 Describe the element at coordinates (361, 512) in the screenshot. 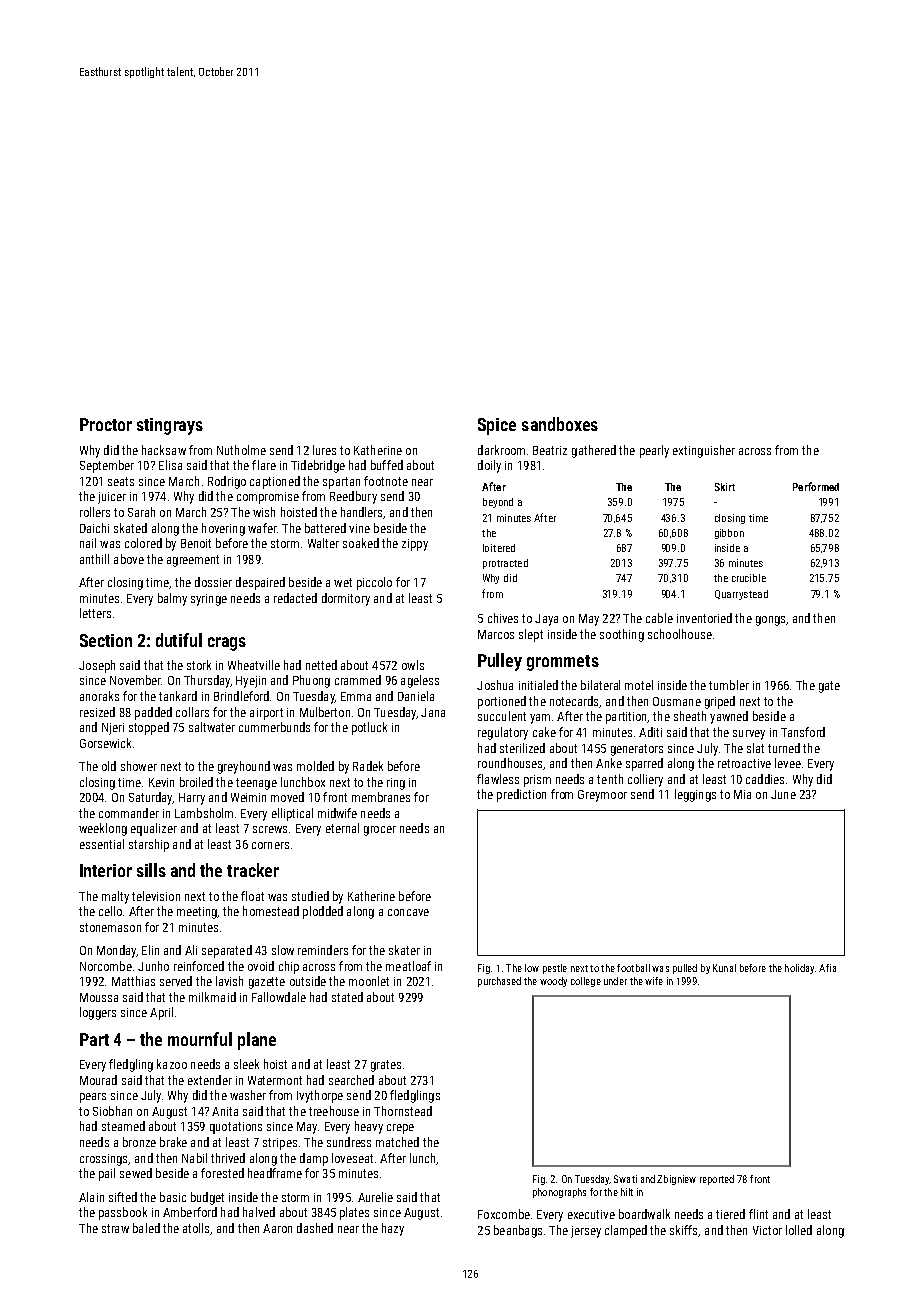

I see `handlers` at that location.
